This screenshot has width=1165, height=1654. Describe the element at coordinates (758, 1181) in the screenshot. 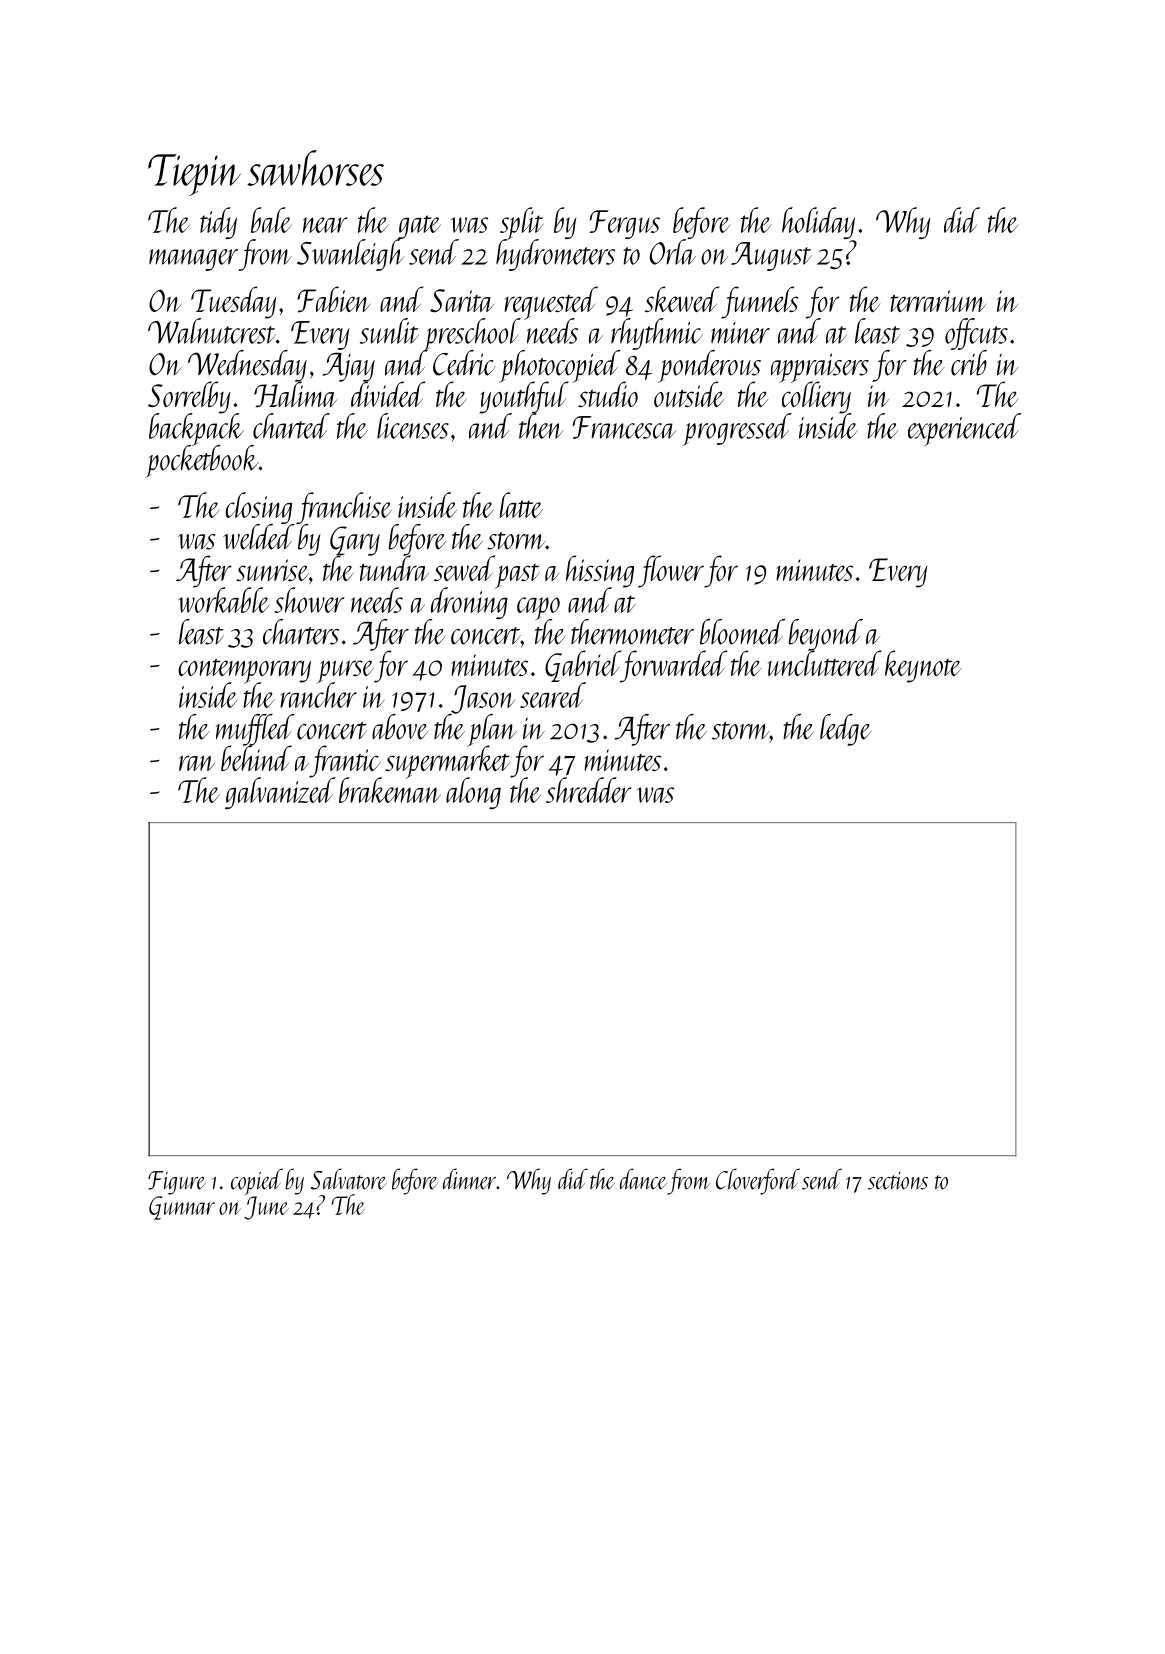

I see `Cloverford` at that location.
